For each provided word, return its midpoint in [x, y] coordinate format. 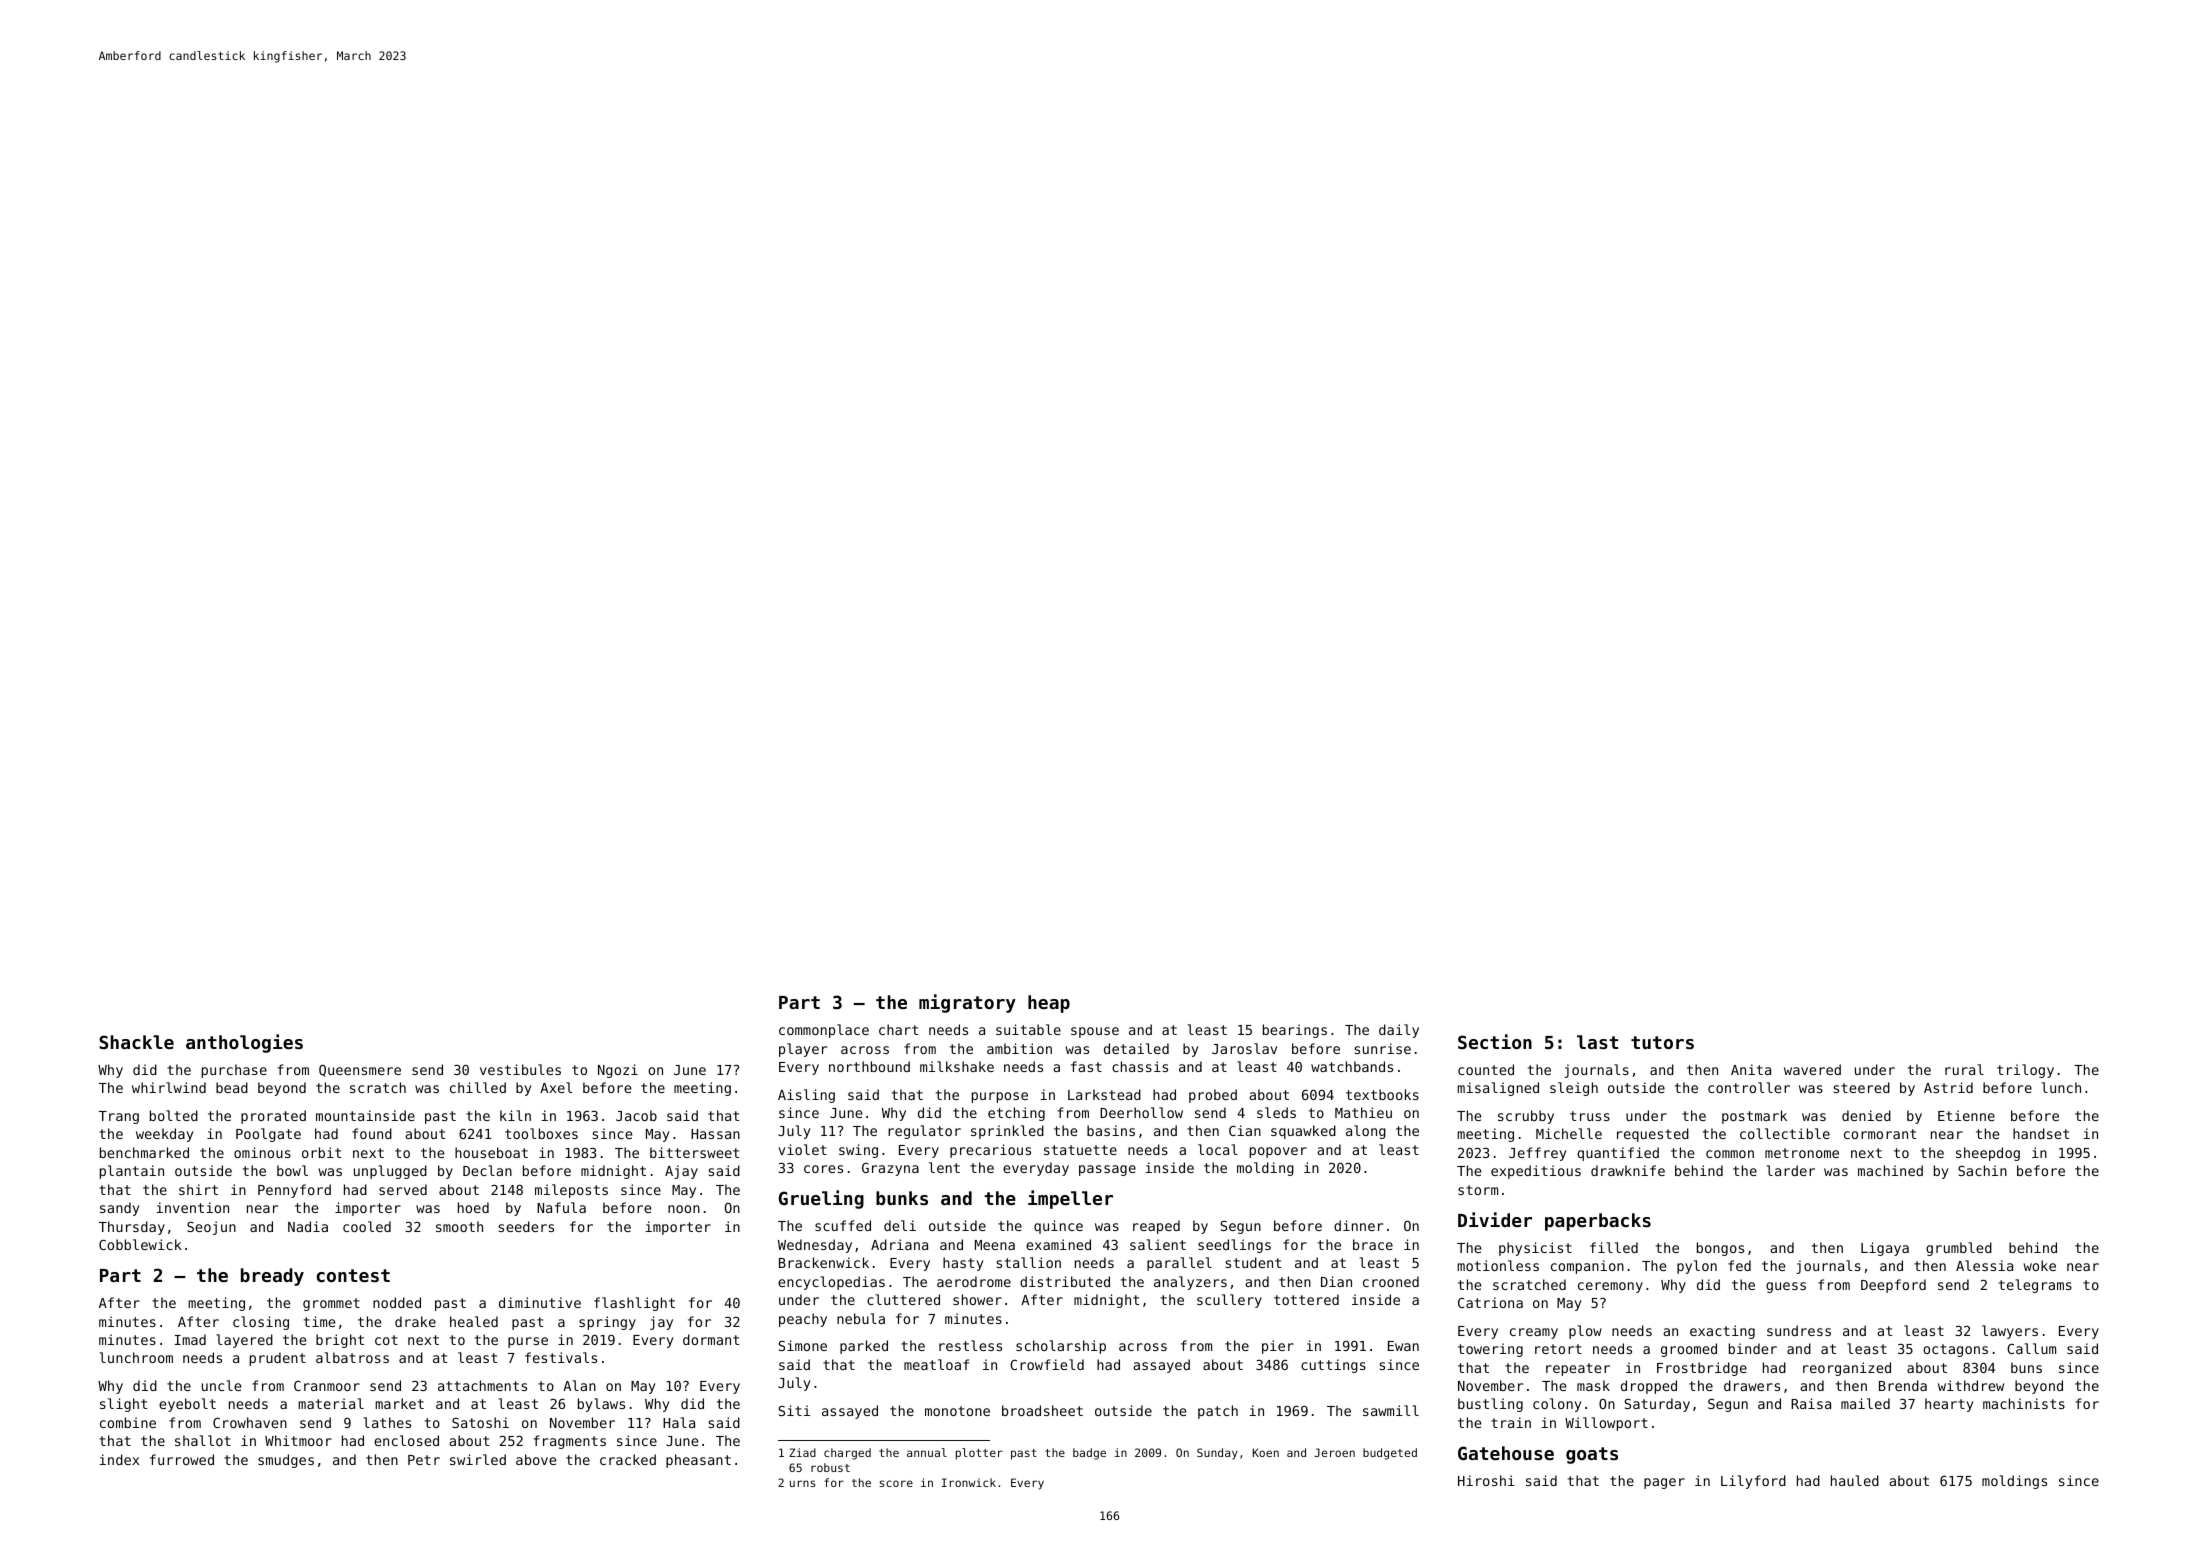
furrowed [182, 1459]
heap [1049, 1004]
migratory [967, 1003]
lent [944, 1167]
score [896, 1483]
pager [1664, 1483]
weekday [164, 1135]
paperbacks [1598, 1222]
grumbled [1959, 1249]
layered [244, 1341]
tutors [1662, 1042]
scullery [1229, 1301]
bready [272, 1277]
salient [1158, 1244]
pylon [1697, 1267]
